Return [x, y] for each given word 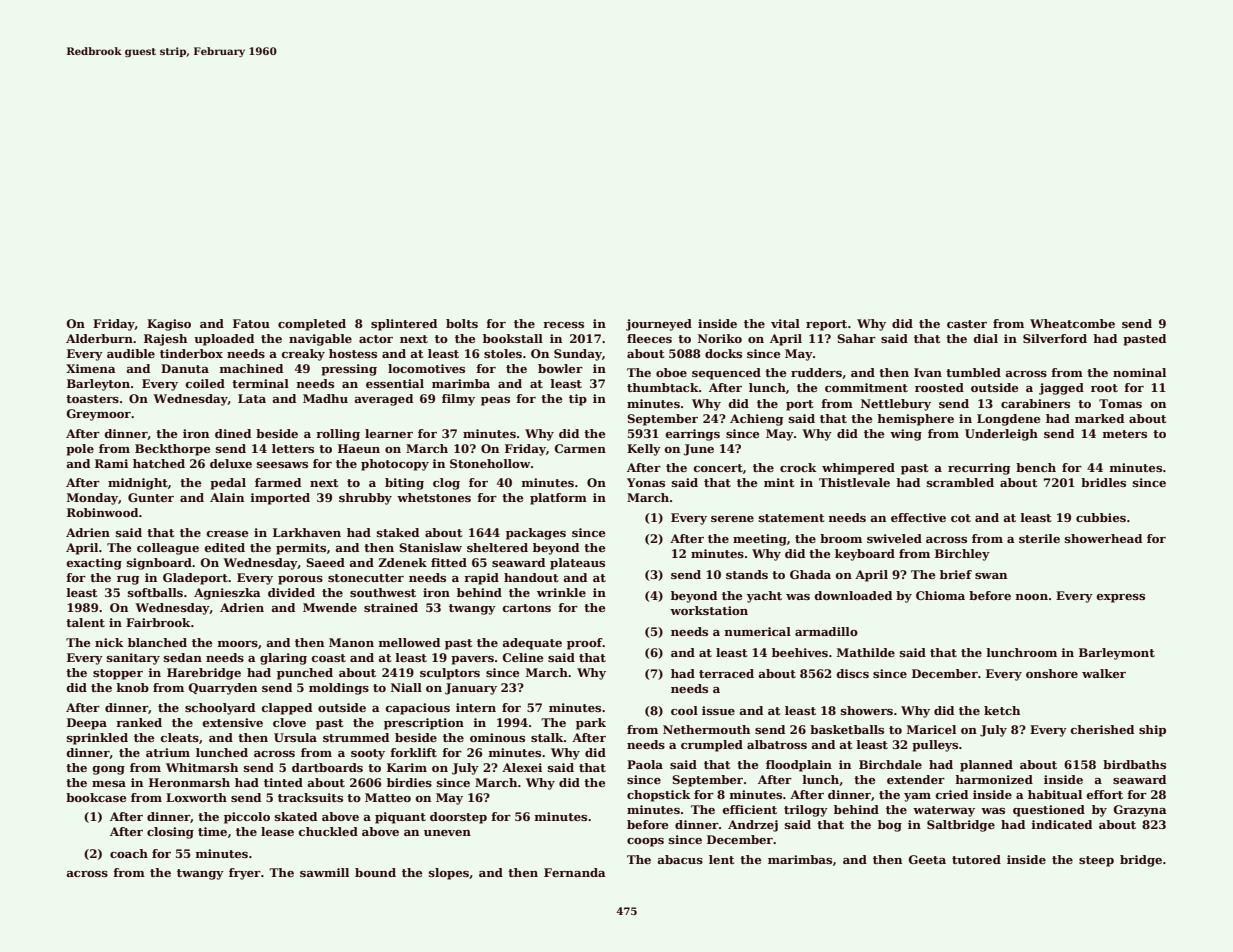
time [212, 831]
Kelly [644, 450]
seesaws [282, 465]
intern [476, 707]
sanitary [133, 659]
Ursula [295, 737]
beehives [800, 652]
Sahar [856, 338]
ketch [1002, 710]
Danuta [185, 368]
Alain [227, 497]
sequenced [726, 374]
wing [906, 435]
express [1121, 598]
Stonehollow [490, 463]
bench [1036, 467]
